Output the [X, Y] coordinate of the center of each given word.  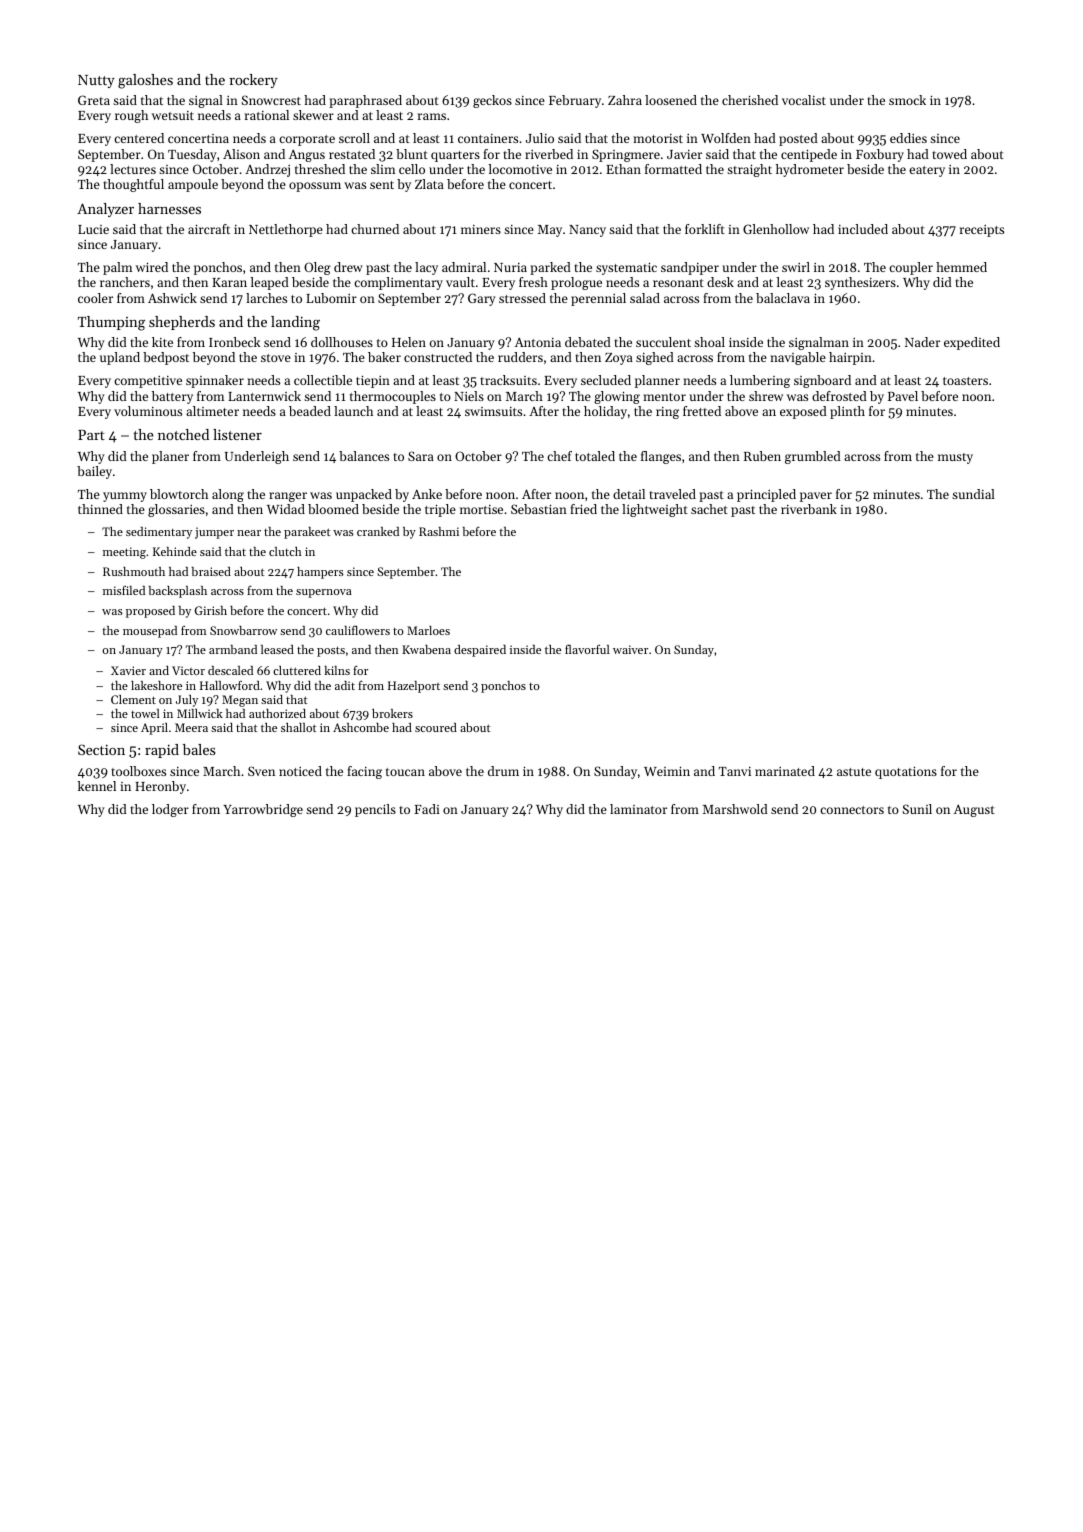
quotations [906, 772]
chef [559, 456]
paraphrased [365, 101]
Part [91, 435]
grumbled [813, 457]
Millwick [200, 713]
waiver [630, 649]
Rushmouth [134, 571]
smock [907, 100]
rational [267, 115]
